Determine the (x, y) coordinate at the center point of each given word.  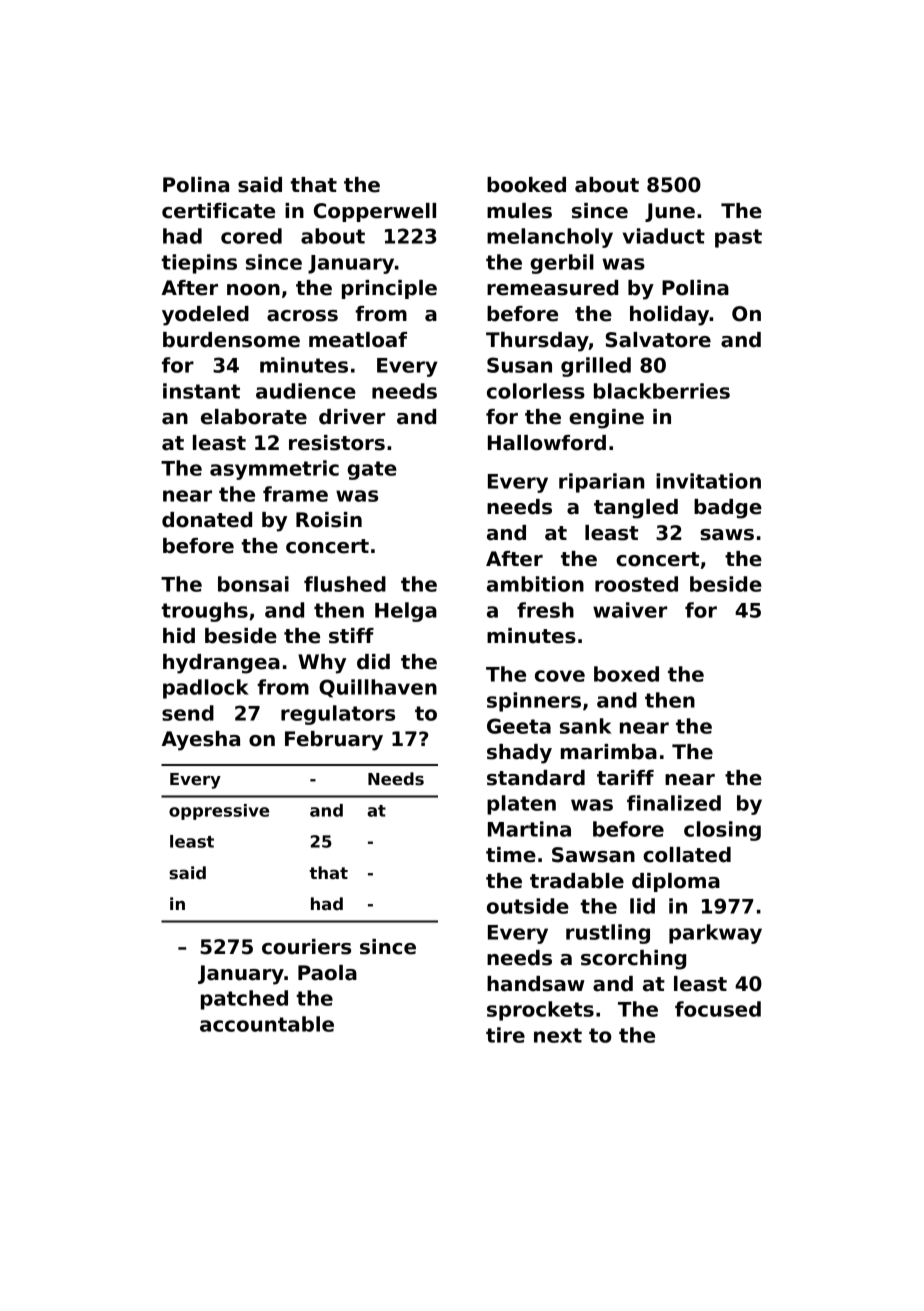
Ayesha (201, 741)
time (511, 855)
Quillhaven (378, 688)
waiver (630, 610)
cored (251, 236)
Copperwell (375, 212)
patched (244, 1000)
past (738, 238)
